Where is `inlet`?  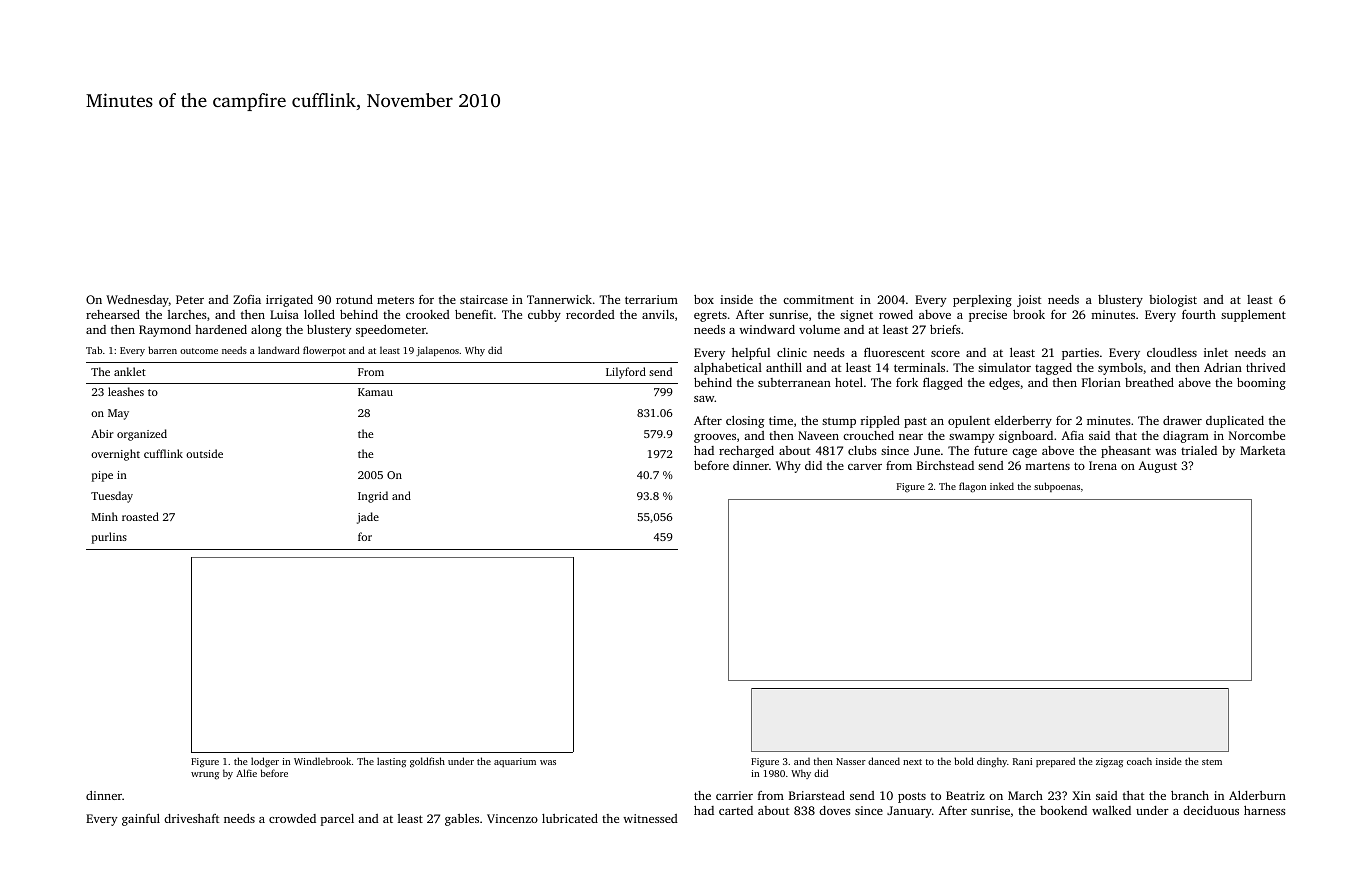
inlet is located at coordinates (1216, 352).
